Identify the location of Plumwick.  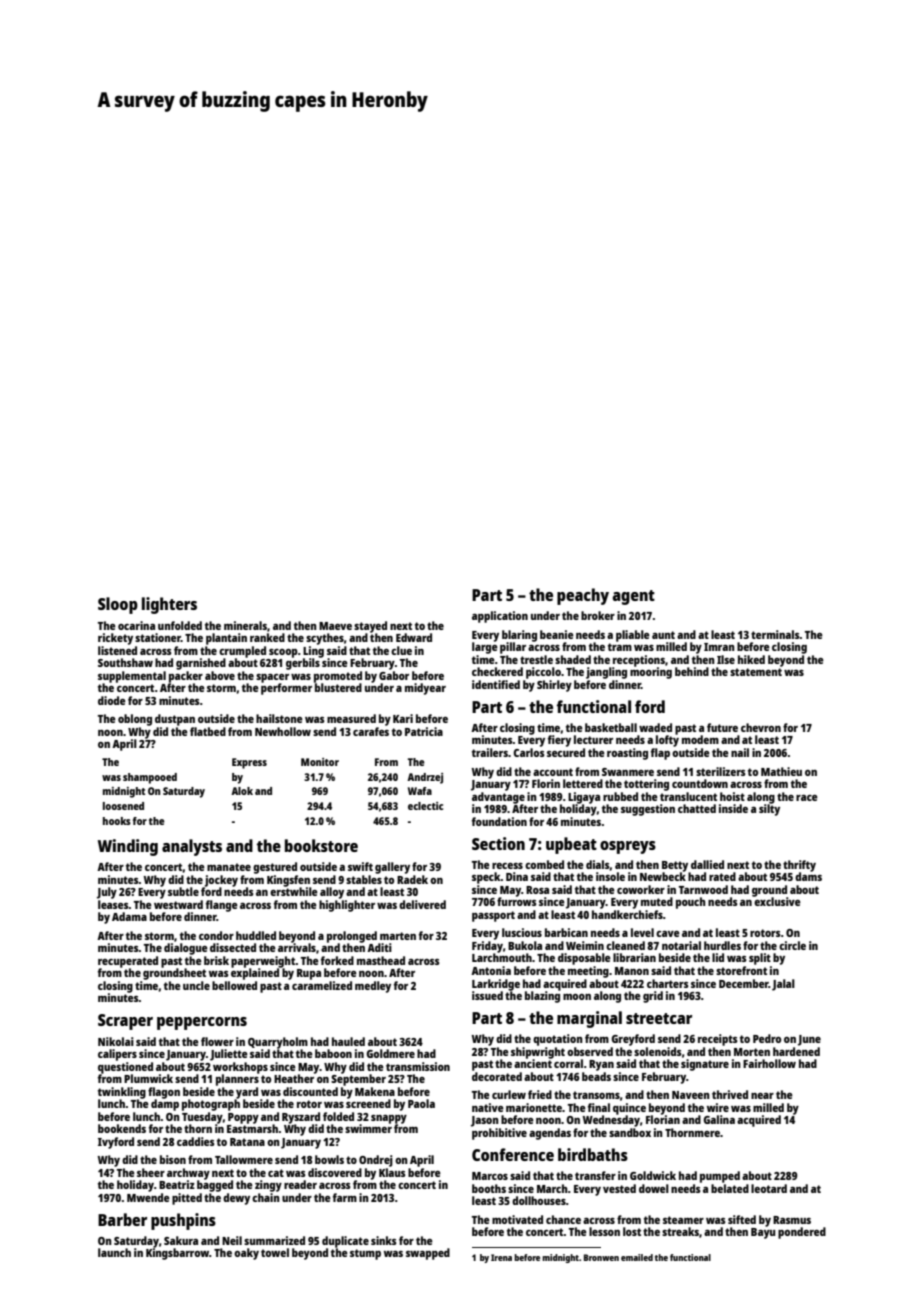
(148, 1078).
